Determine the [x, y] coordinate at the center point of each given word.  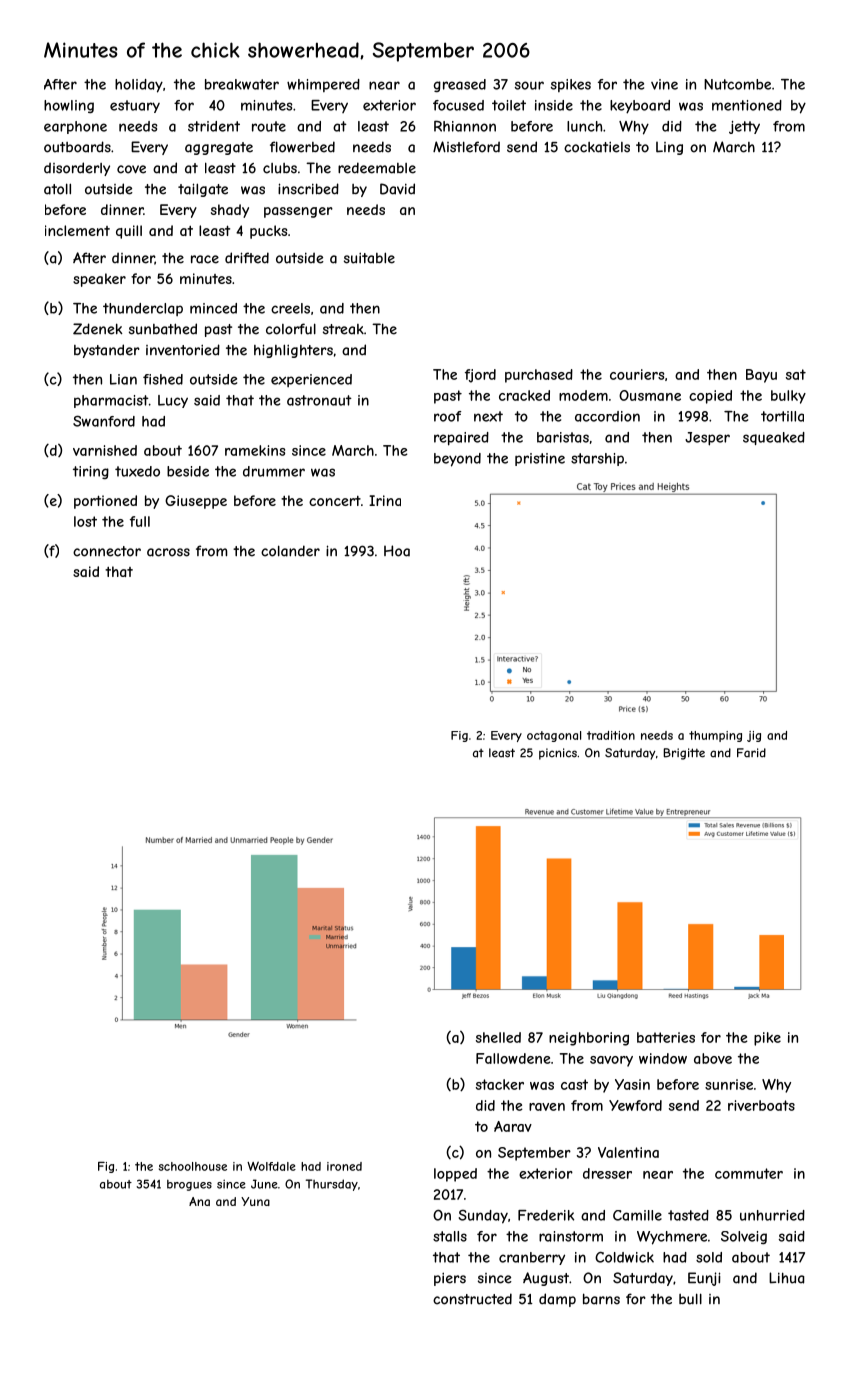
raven [547, 1107]
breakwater [242, 84]
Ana [199, 1201]
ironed [344, 1166]
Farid [751, 753]
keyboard [640, 107]
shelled [498, 1037]
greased [460, 85]
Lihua [786, 1278]
